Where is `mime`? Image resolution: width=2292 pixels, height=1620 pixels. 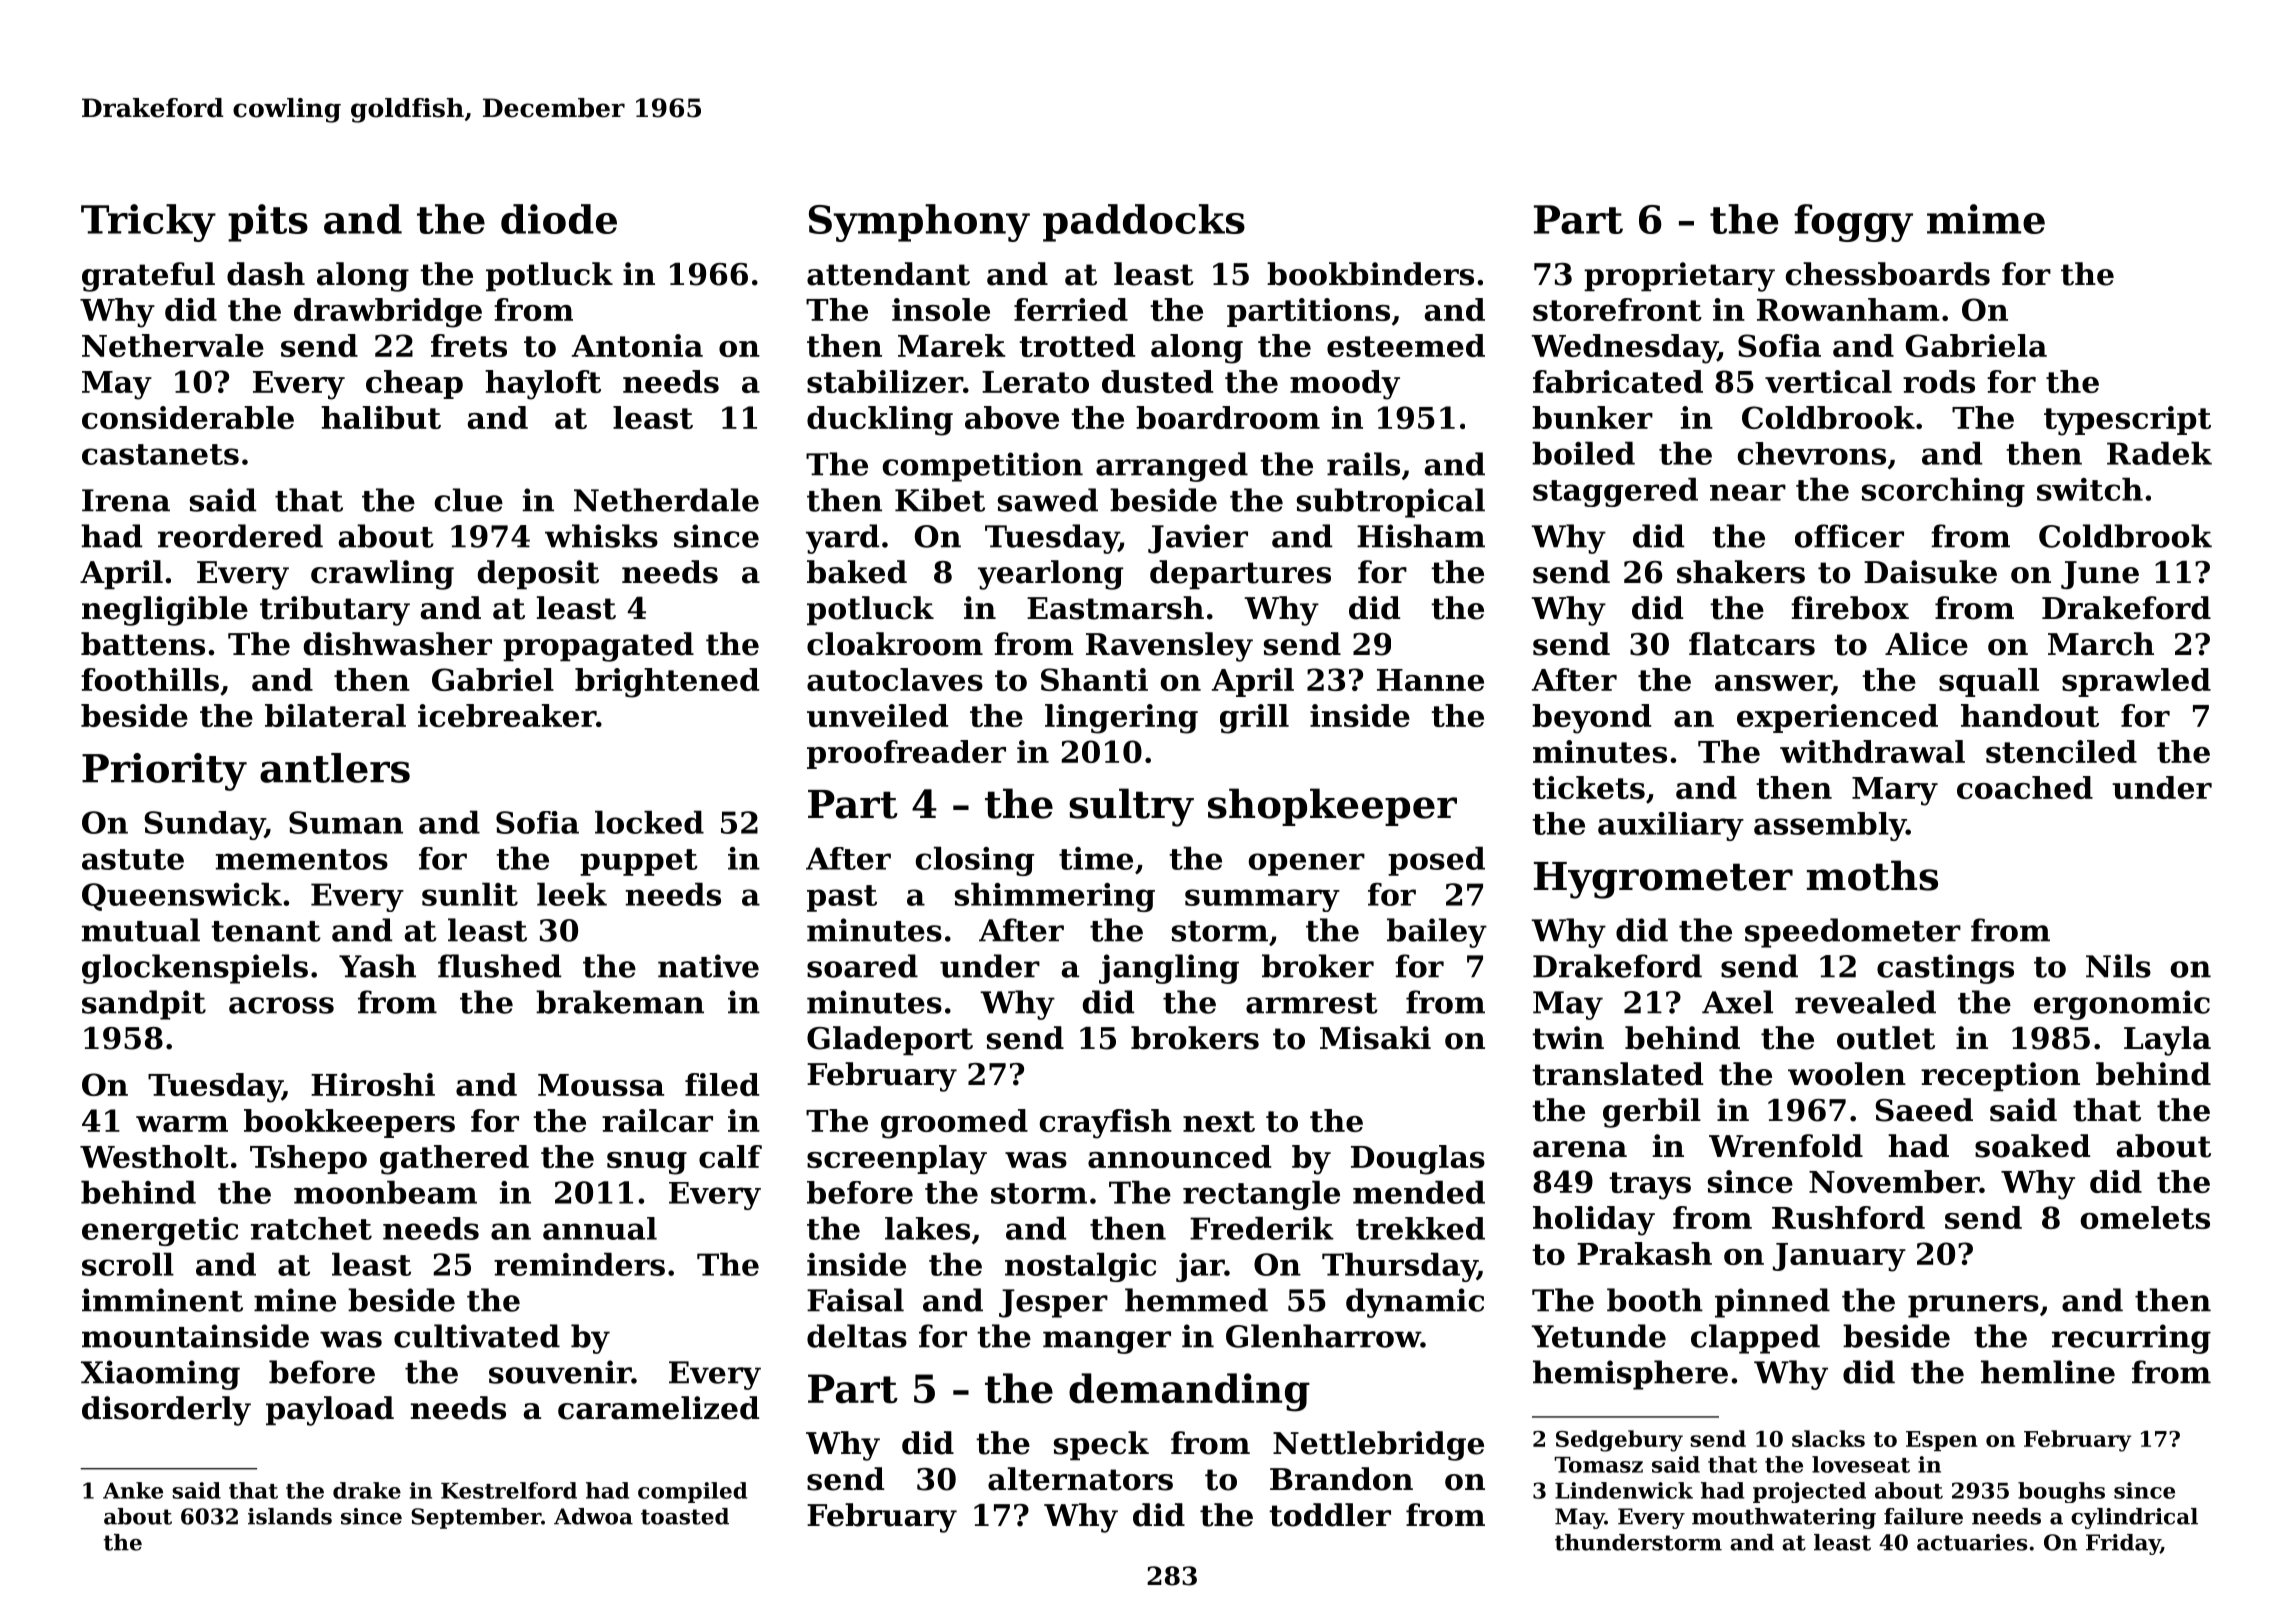 mime is located at coordinates (1986, 219).
